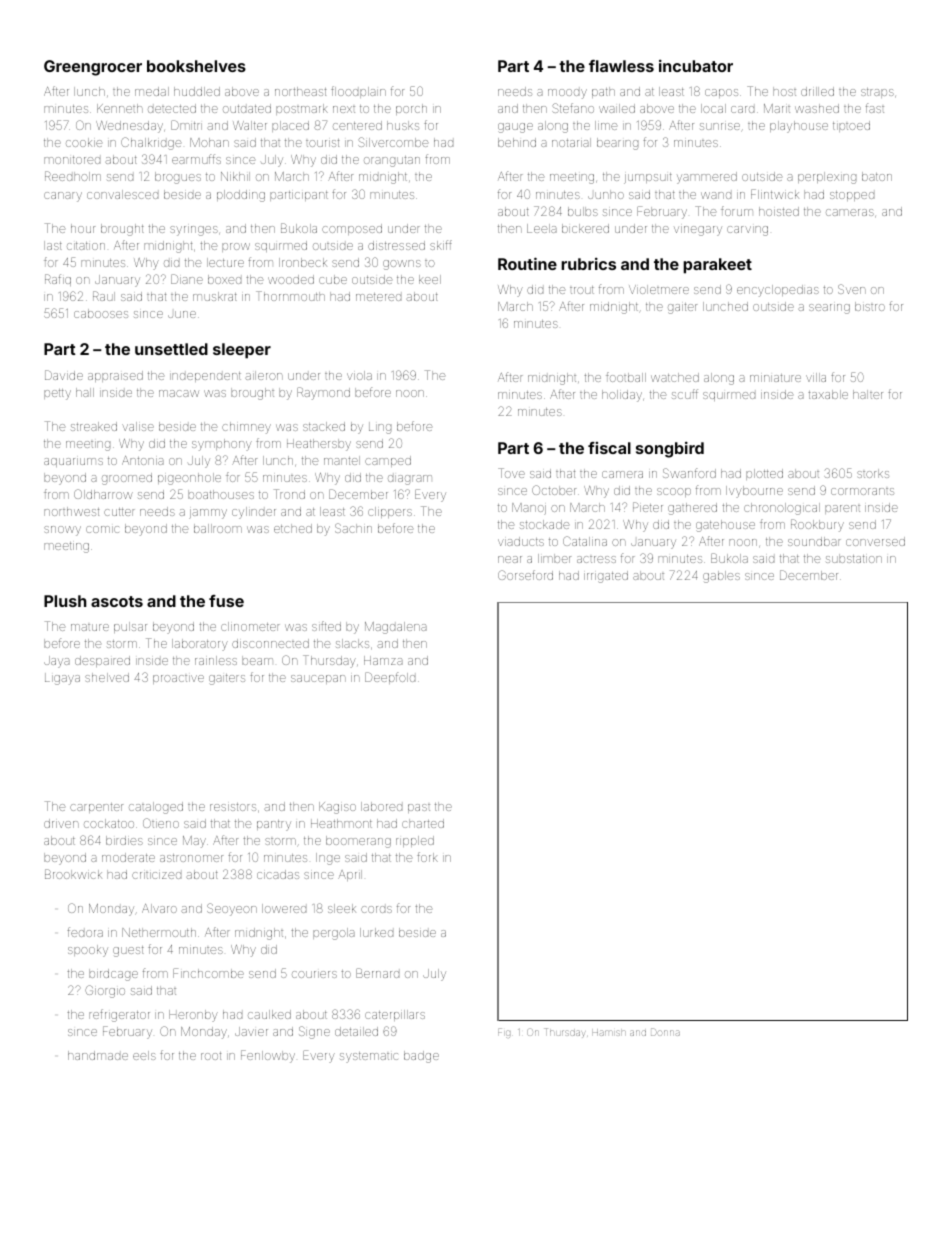  What do you see at coordinates (875, 541) in the screenshot?
I see `conversed` at bounding box center [875, 541].
